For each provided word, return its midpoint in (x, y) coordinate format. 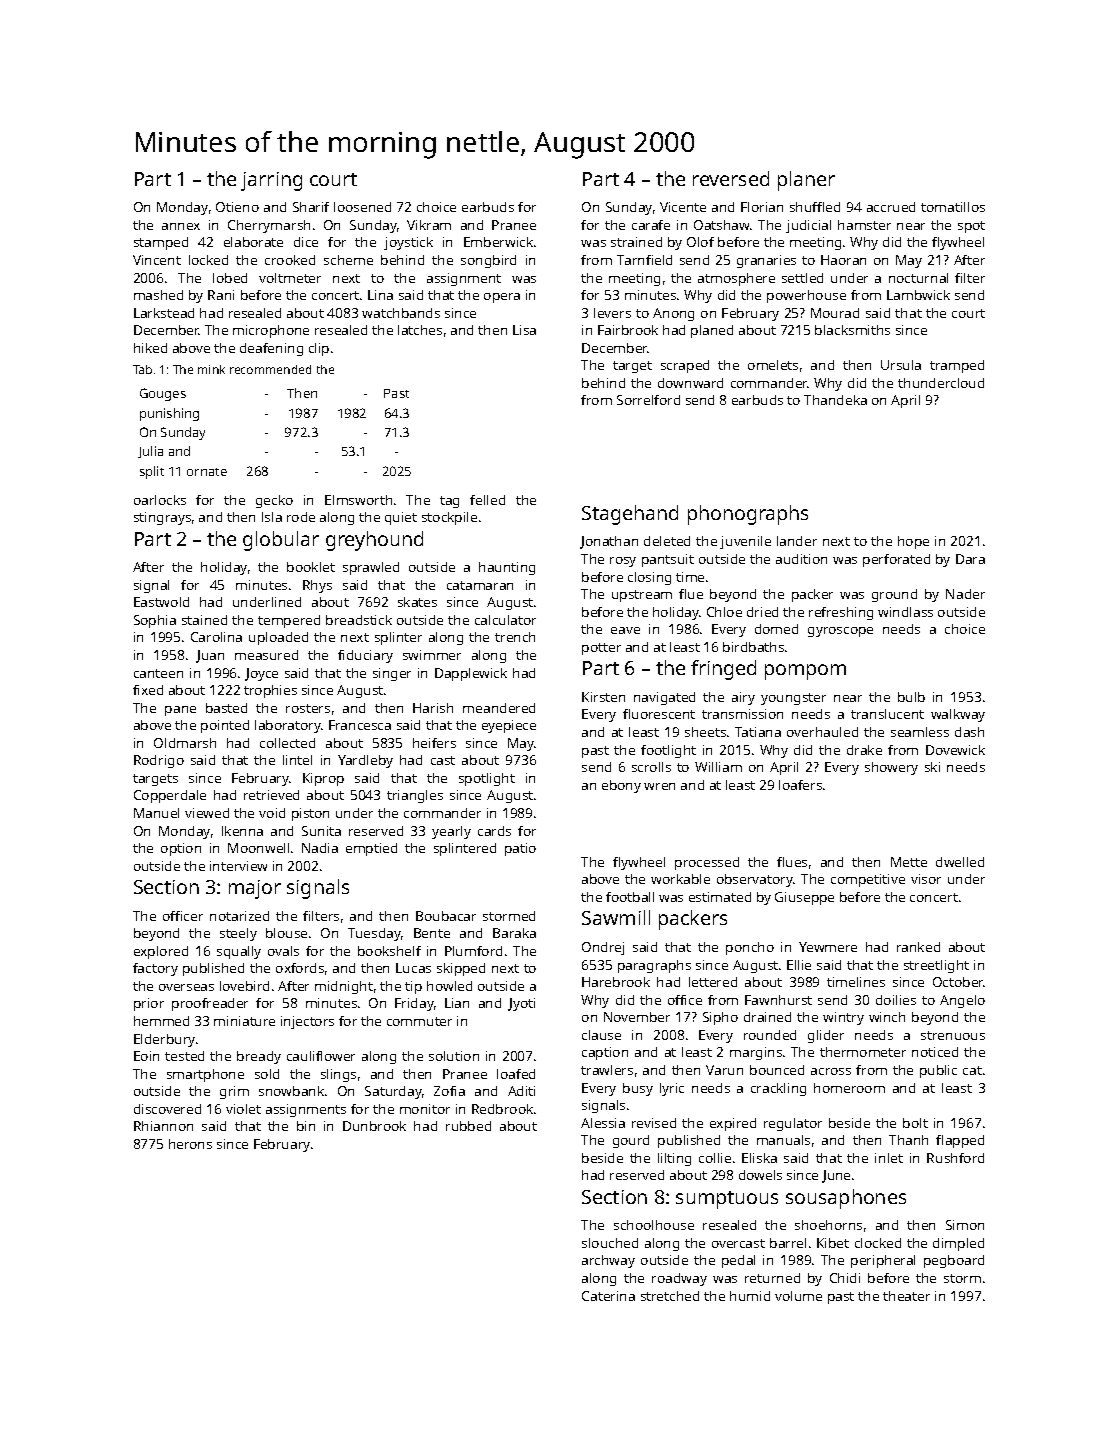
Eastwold (161, 602)
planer (806, 181)
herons (190, 1144)
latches (420, 330)
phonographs (748, 515)
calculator (505, 620)
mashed (158, 295)
